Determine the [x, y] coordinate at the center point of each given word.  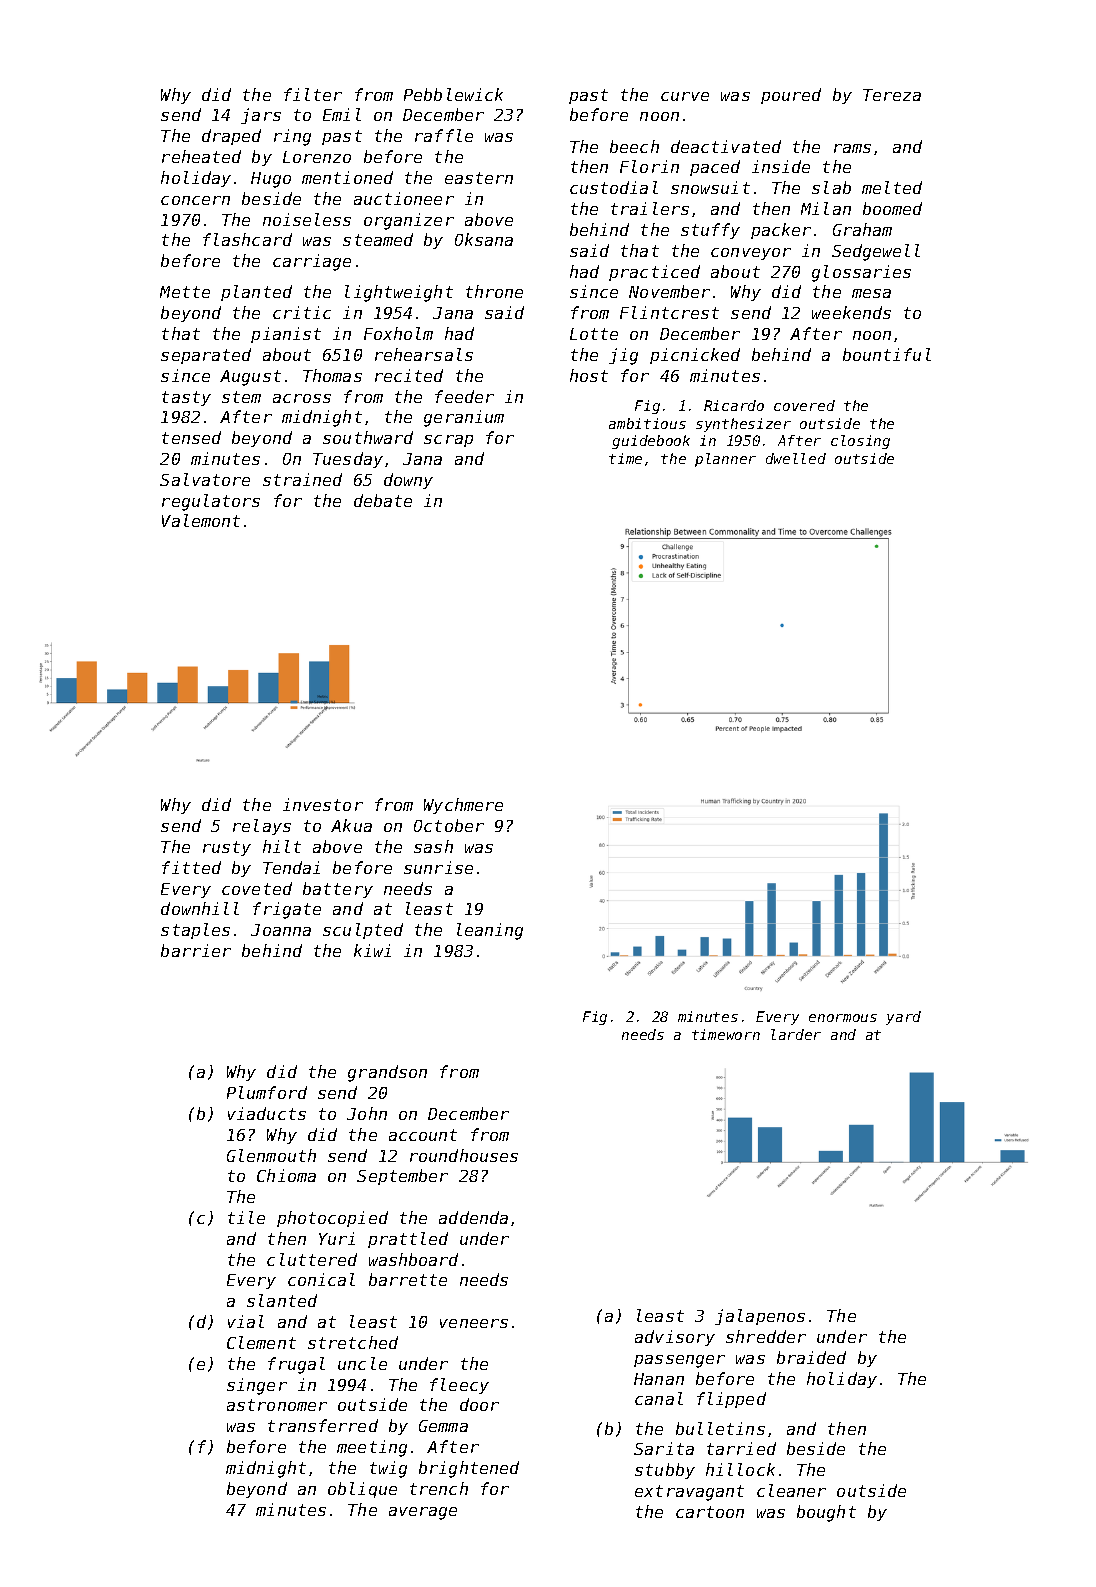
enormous [843, 1018]
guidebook [651, 442]
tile [246, 1217]
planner [725, 460]
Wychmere [463, 806]
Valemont [201, 520]
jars [261, 116]
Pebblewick [453, 94]
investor [323, 804]
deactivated [726, 146]
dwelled [796, 458]
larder [796, 1034]
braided [811, 1357]
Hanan [659, 1379]
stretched [353, 1342]
